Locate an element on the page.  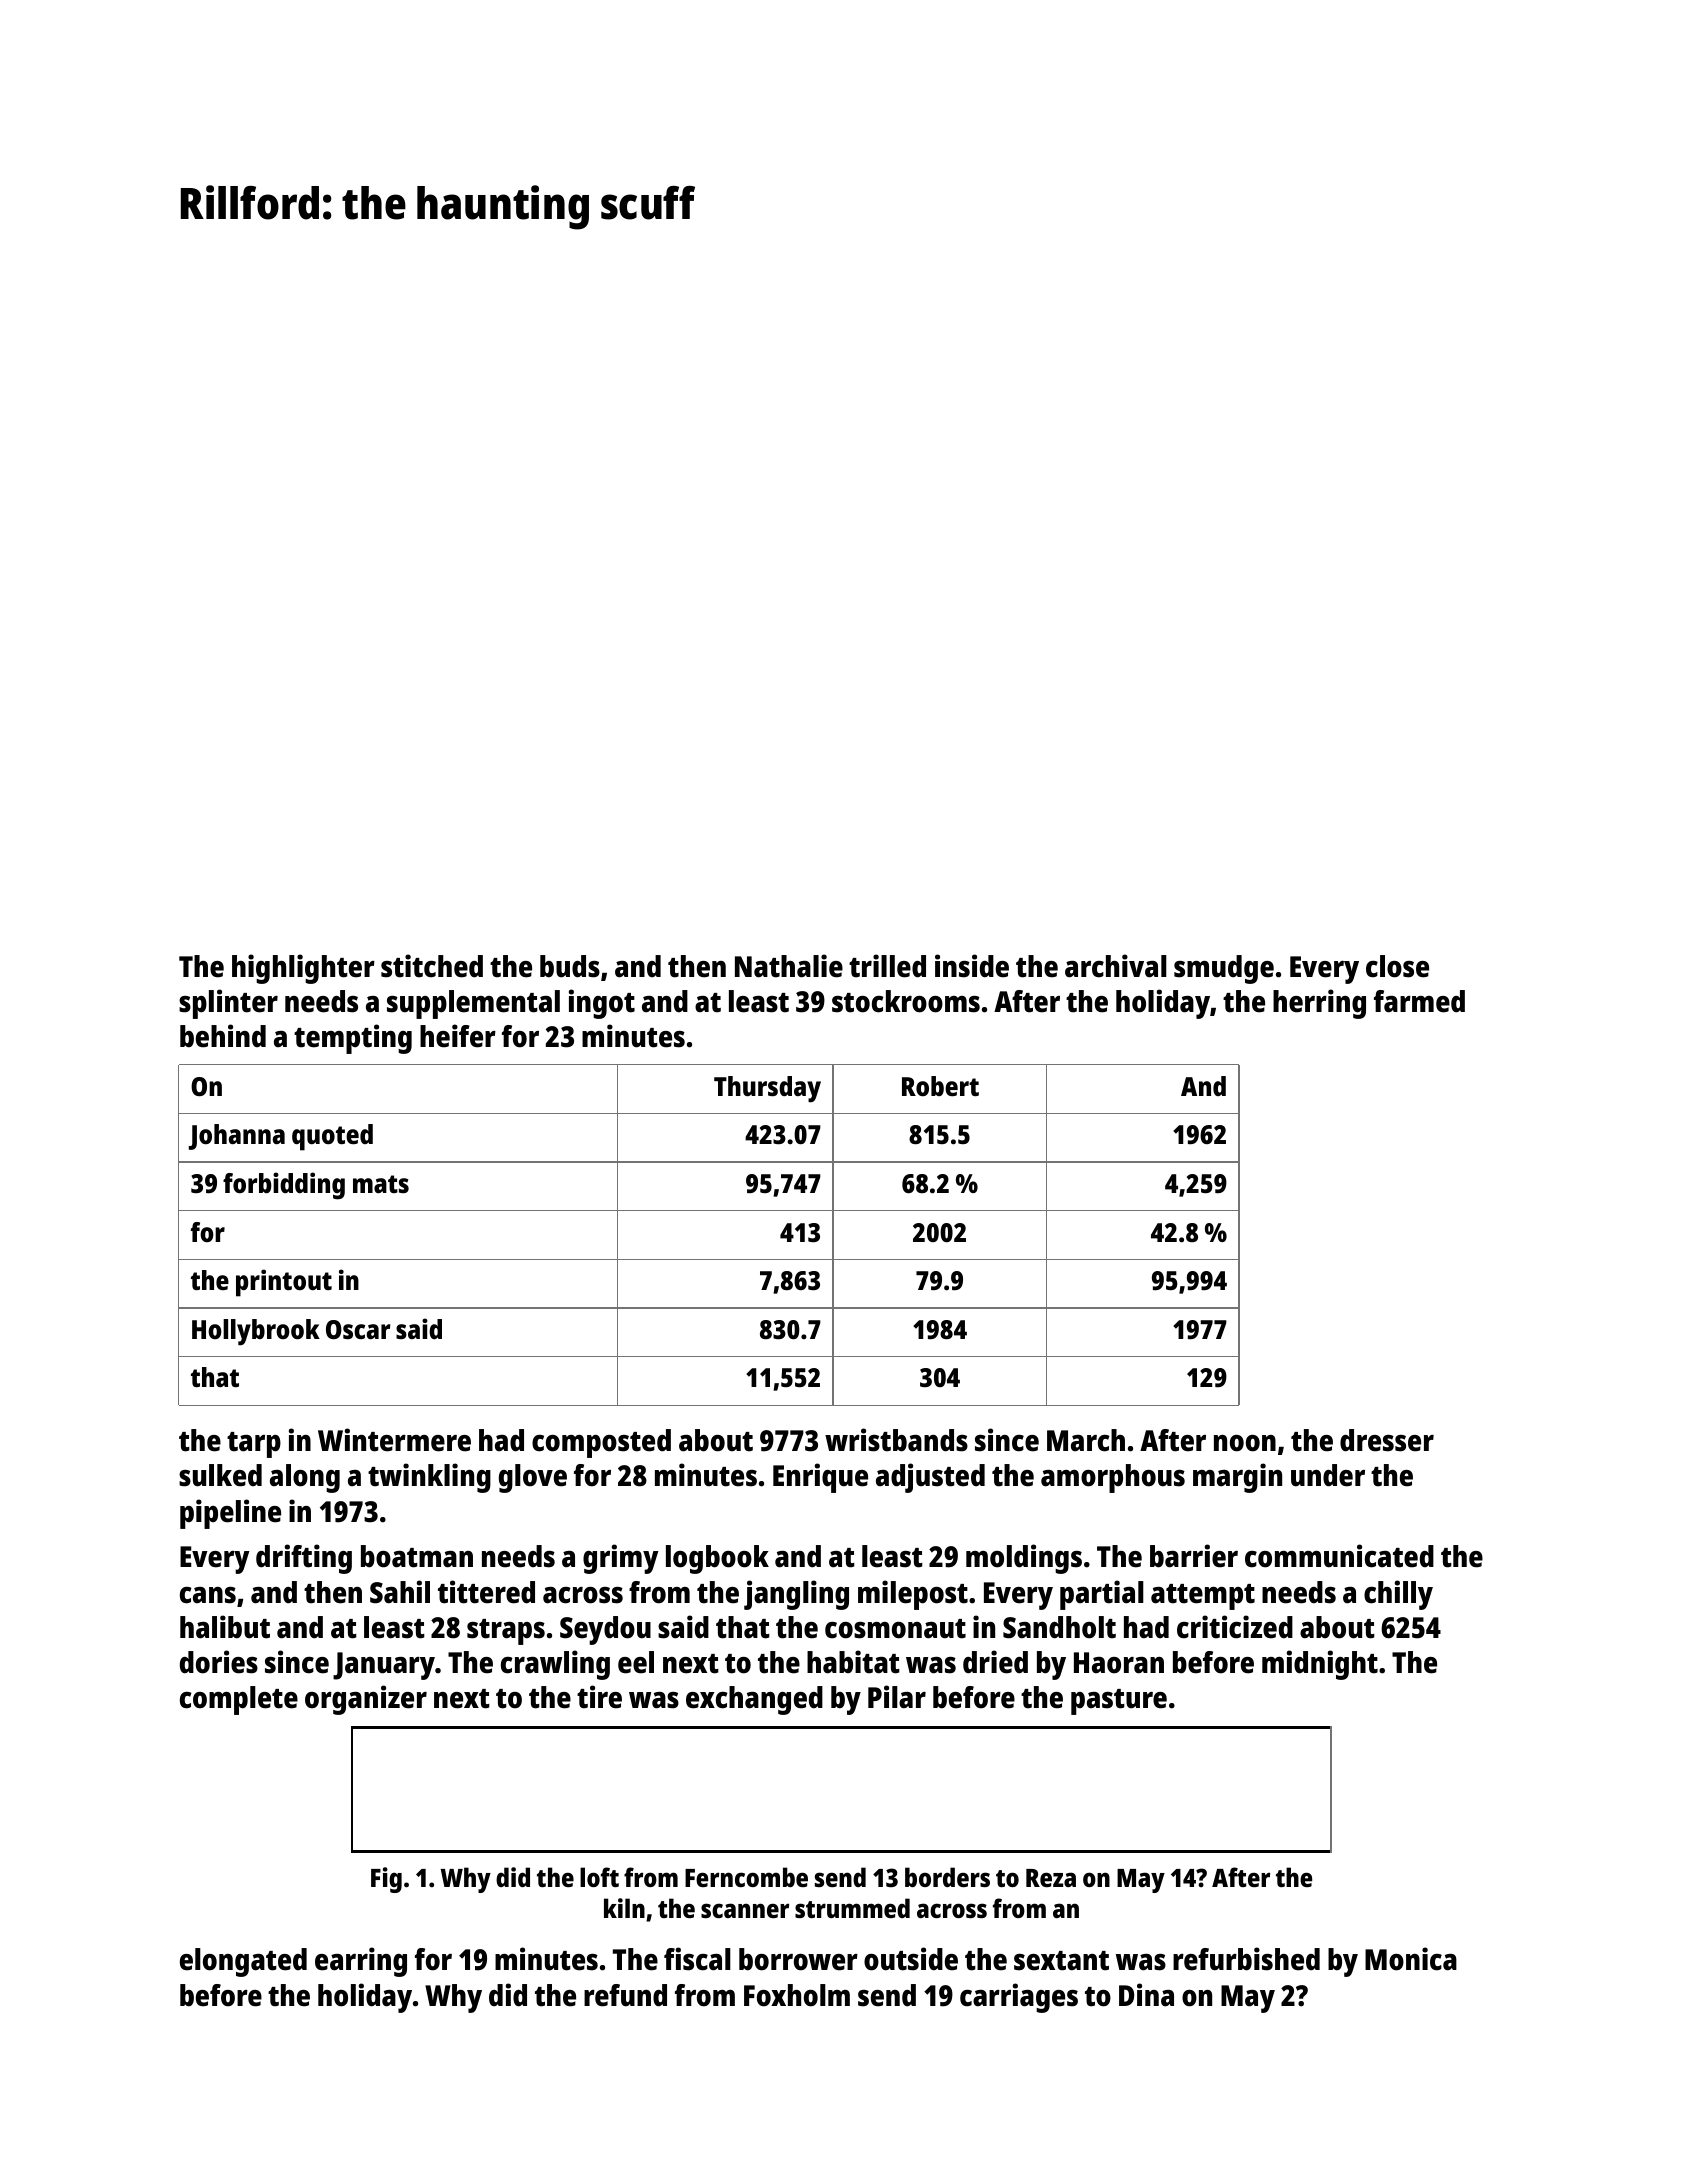
pipeline is located at coordinates (230, 1514).
